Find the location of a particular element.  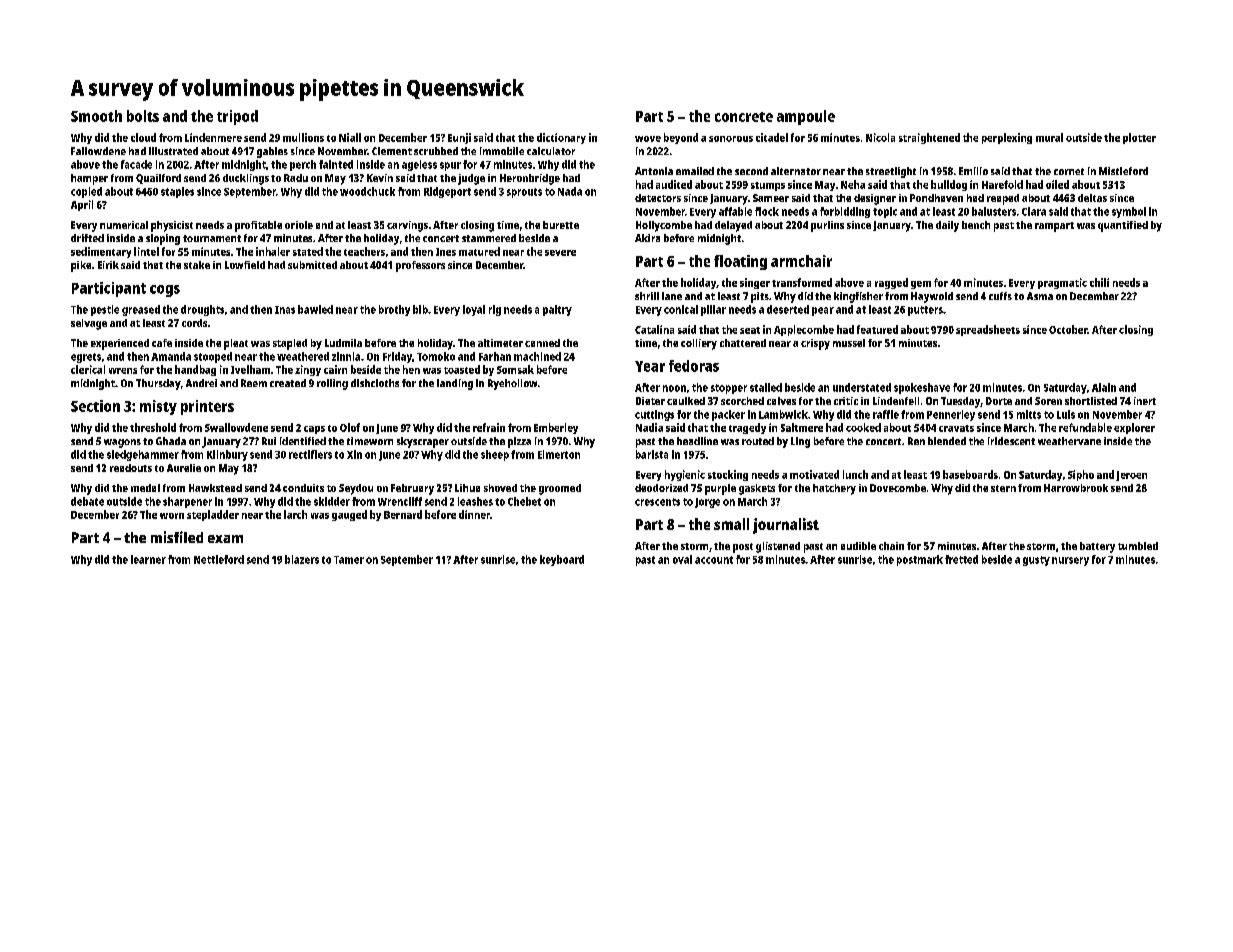

stalled is located at coordinates (766, 387).
